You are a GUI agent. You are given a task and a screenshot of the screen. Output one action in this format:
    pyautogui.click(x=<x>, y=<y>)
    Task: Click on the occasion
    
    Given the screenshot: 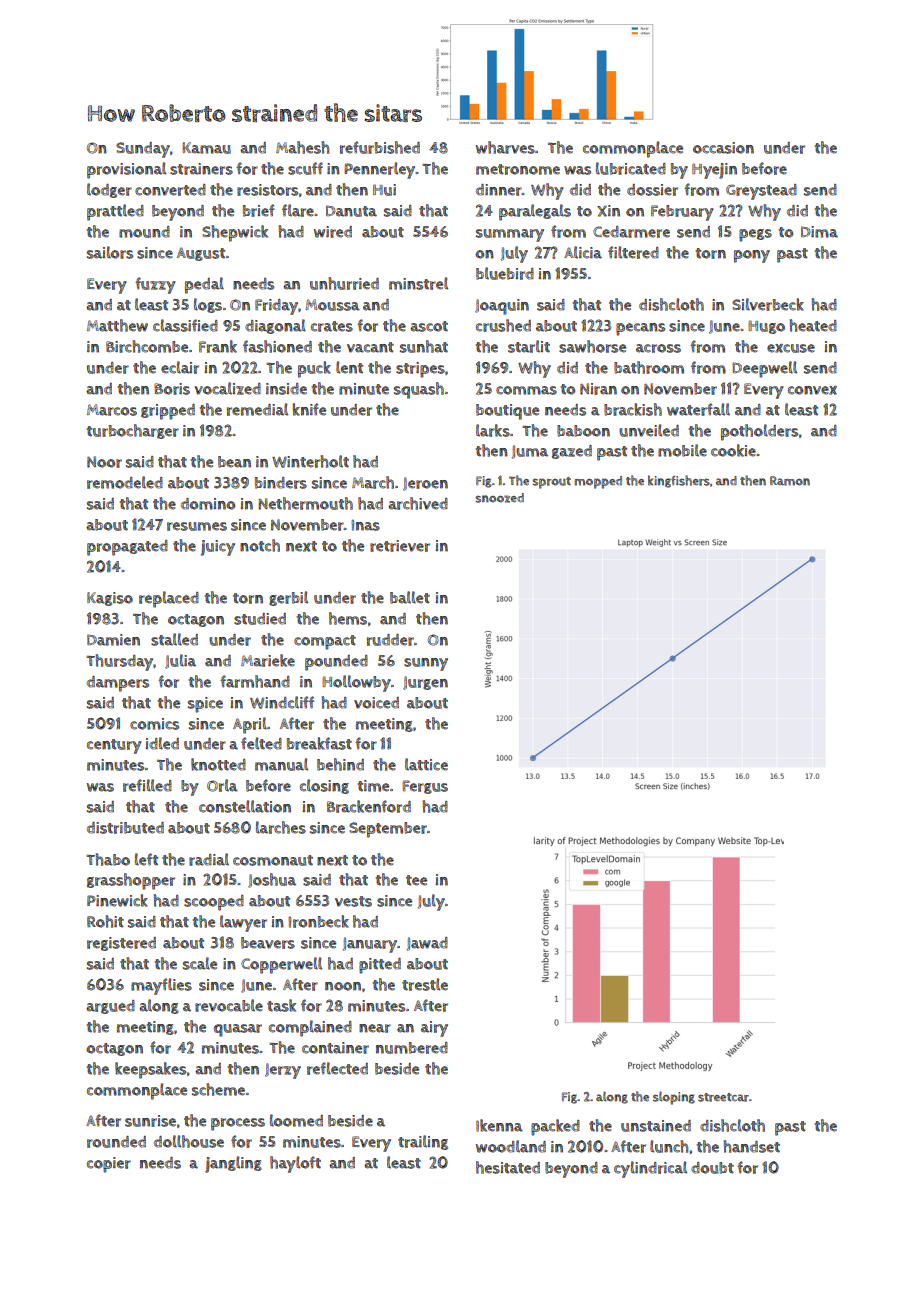 What is the action you would take?
    pyautogui.click(x=723, y=148)
